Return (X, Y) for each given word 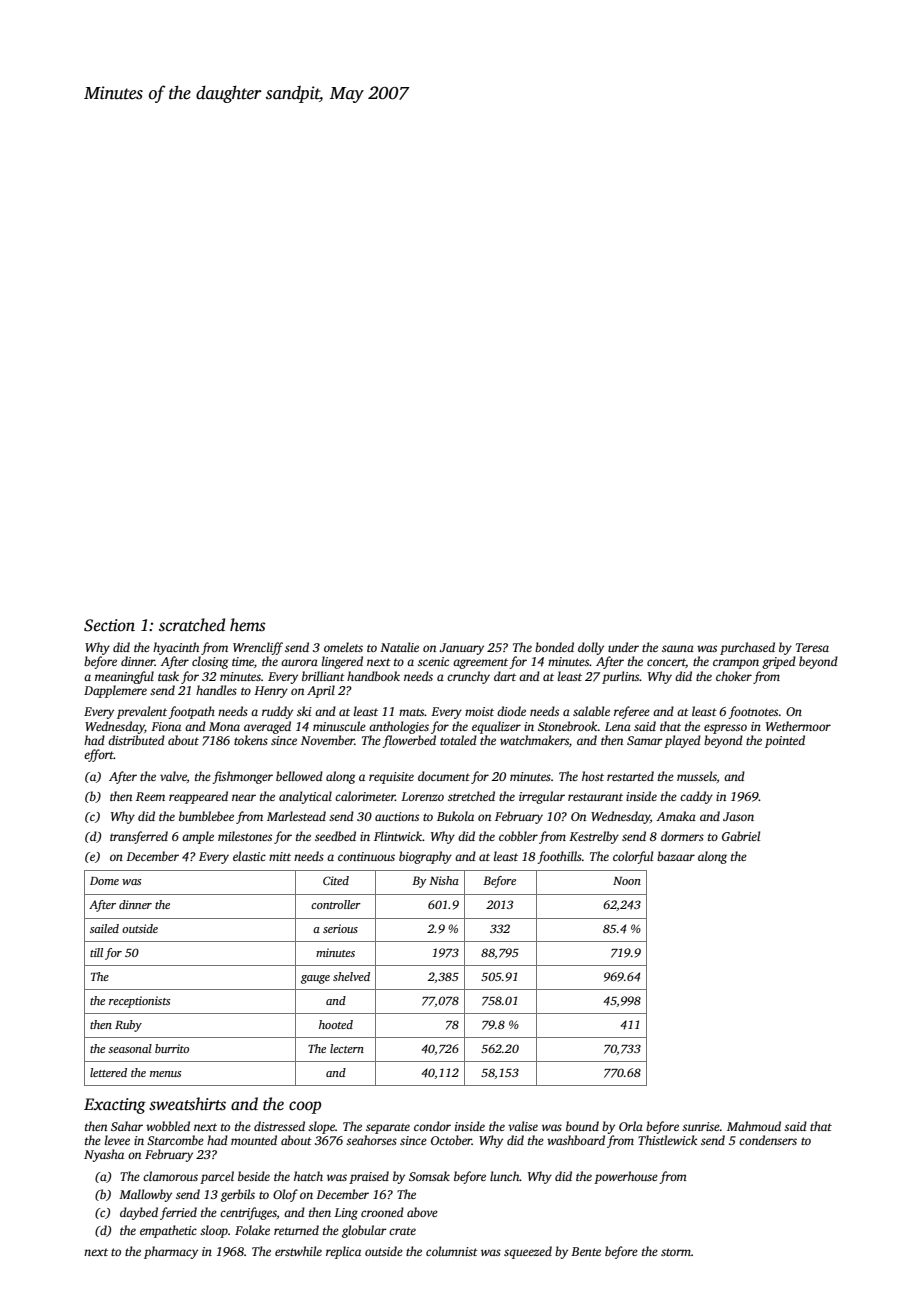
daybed (139, 1213)
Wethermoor (798, 726)
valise (523, 1126)
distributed (136, 740)
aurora (299, 662)
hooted (336, 1024)
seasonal (130, 1048)
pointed (785, 741)
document (444, 776)
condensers (768, 1140)
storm (676, 1252)
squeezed (528, 1252)
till (96, 952)
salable (591, 711)
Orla (631, 1126)
